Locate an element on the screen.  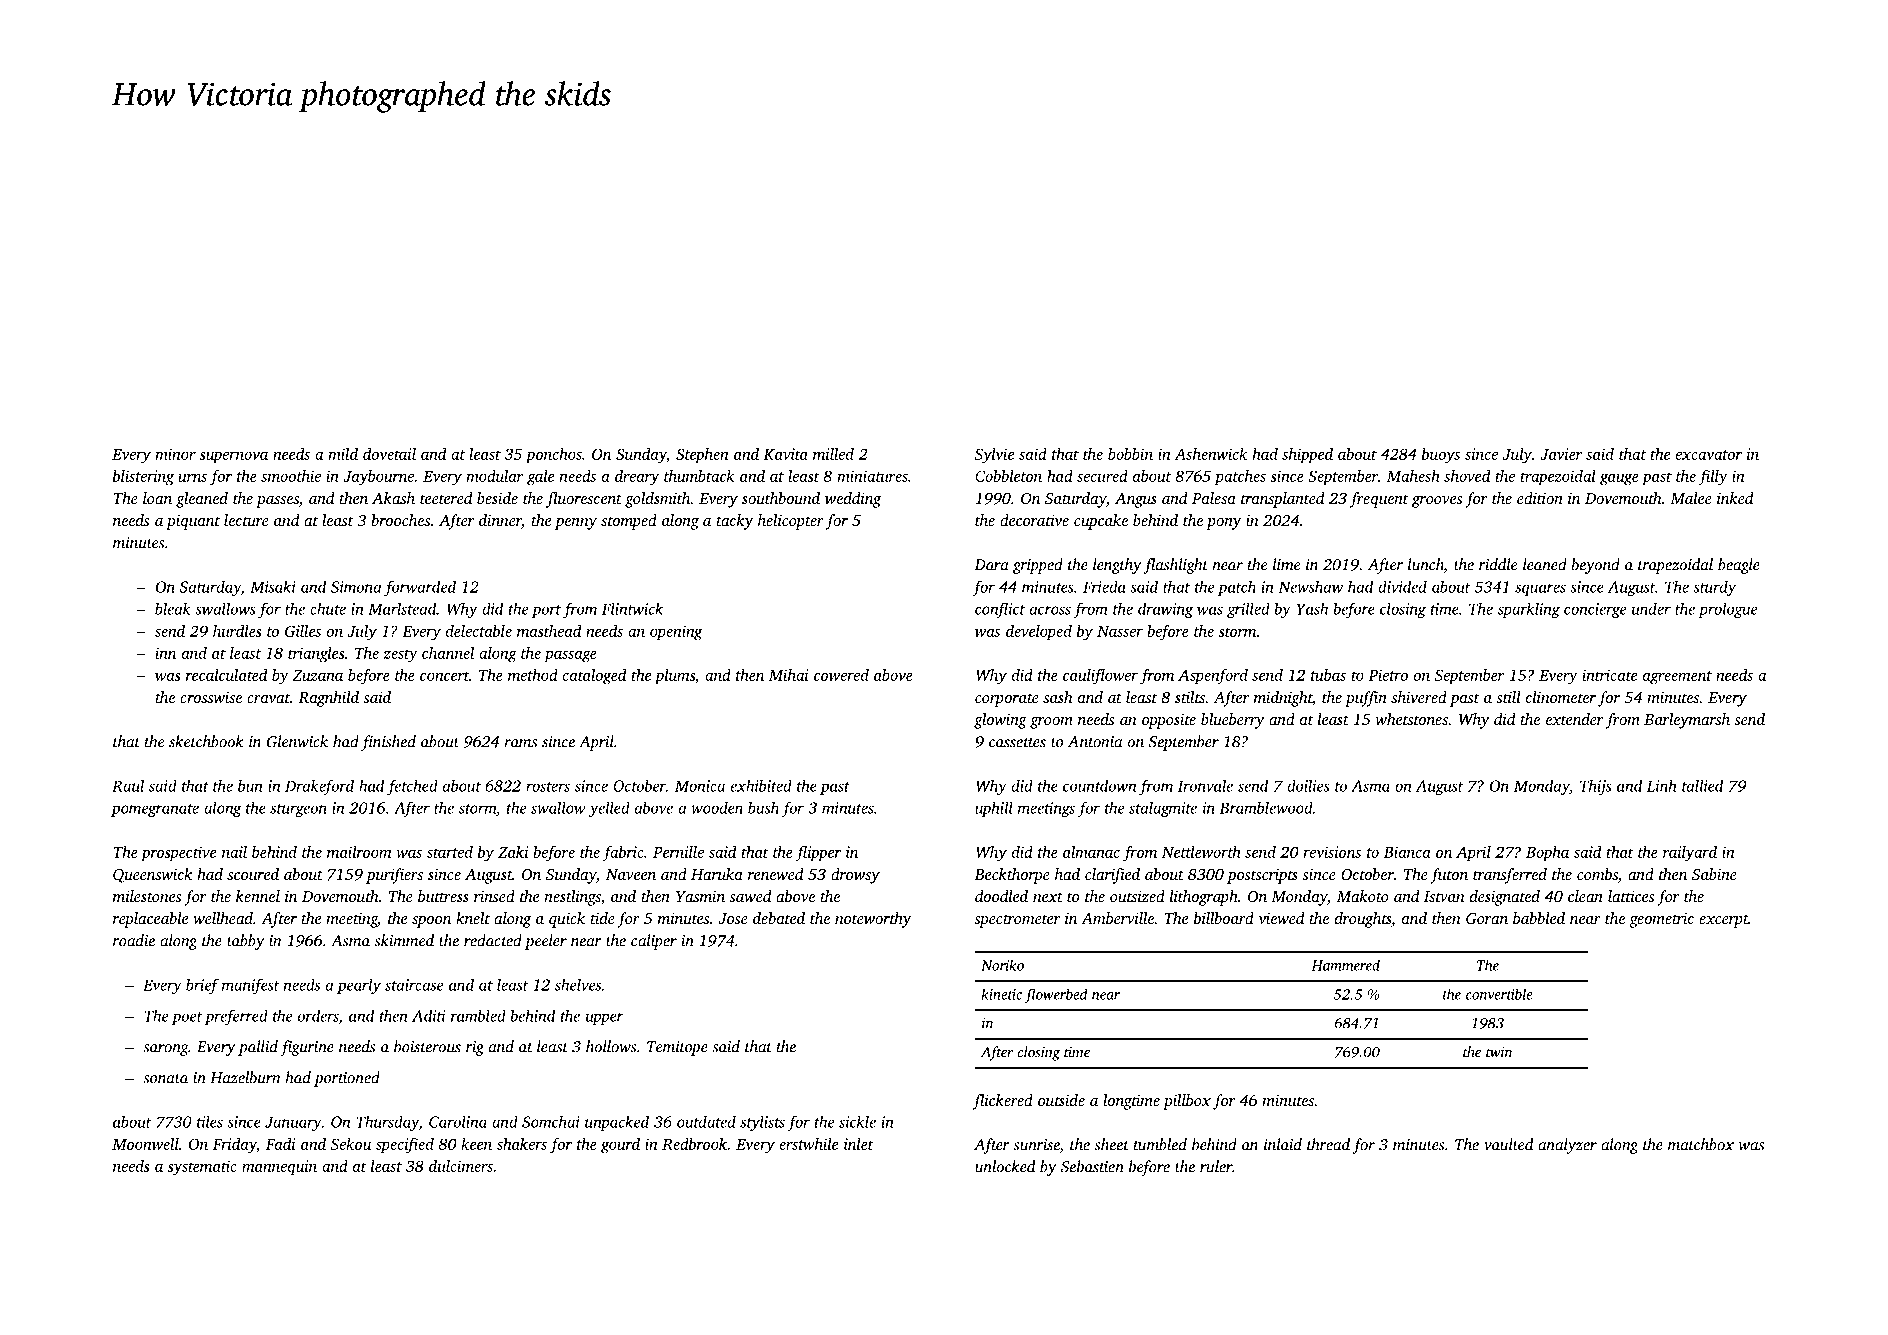
sarong is located at coordinates (166, 1050).
